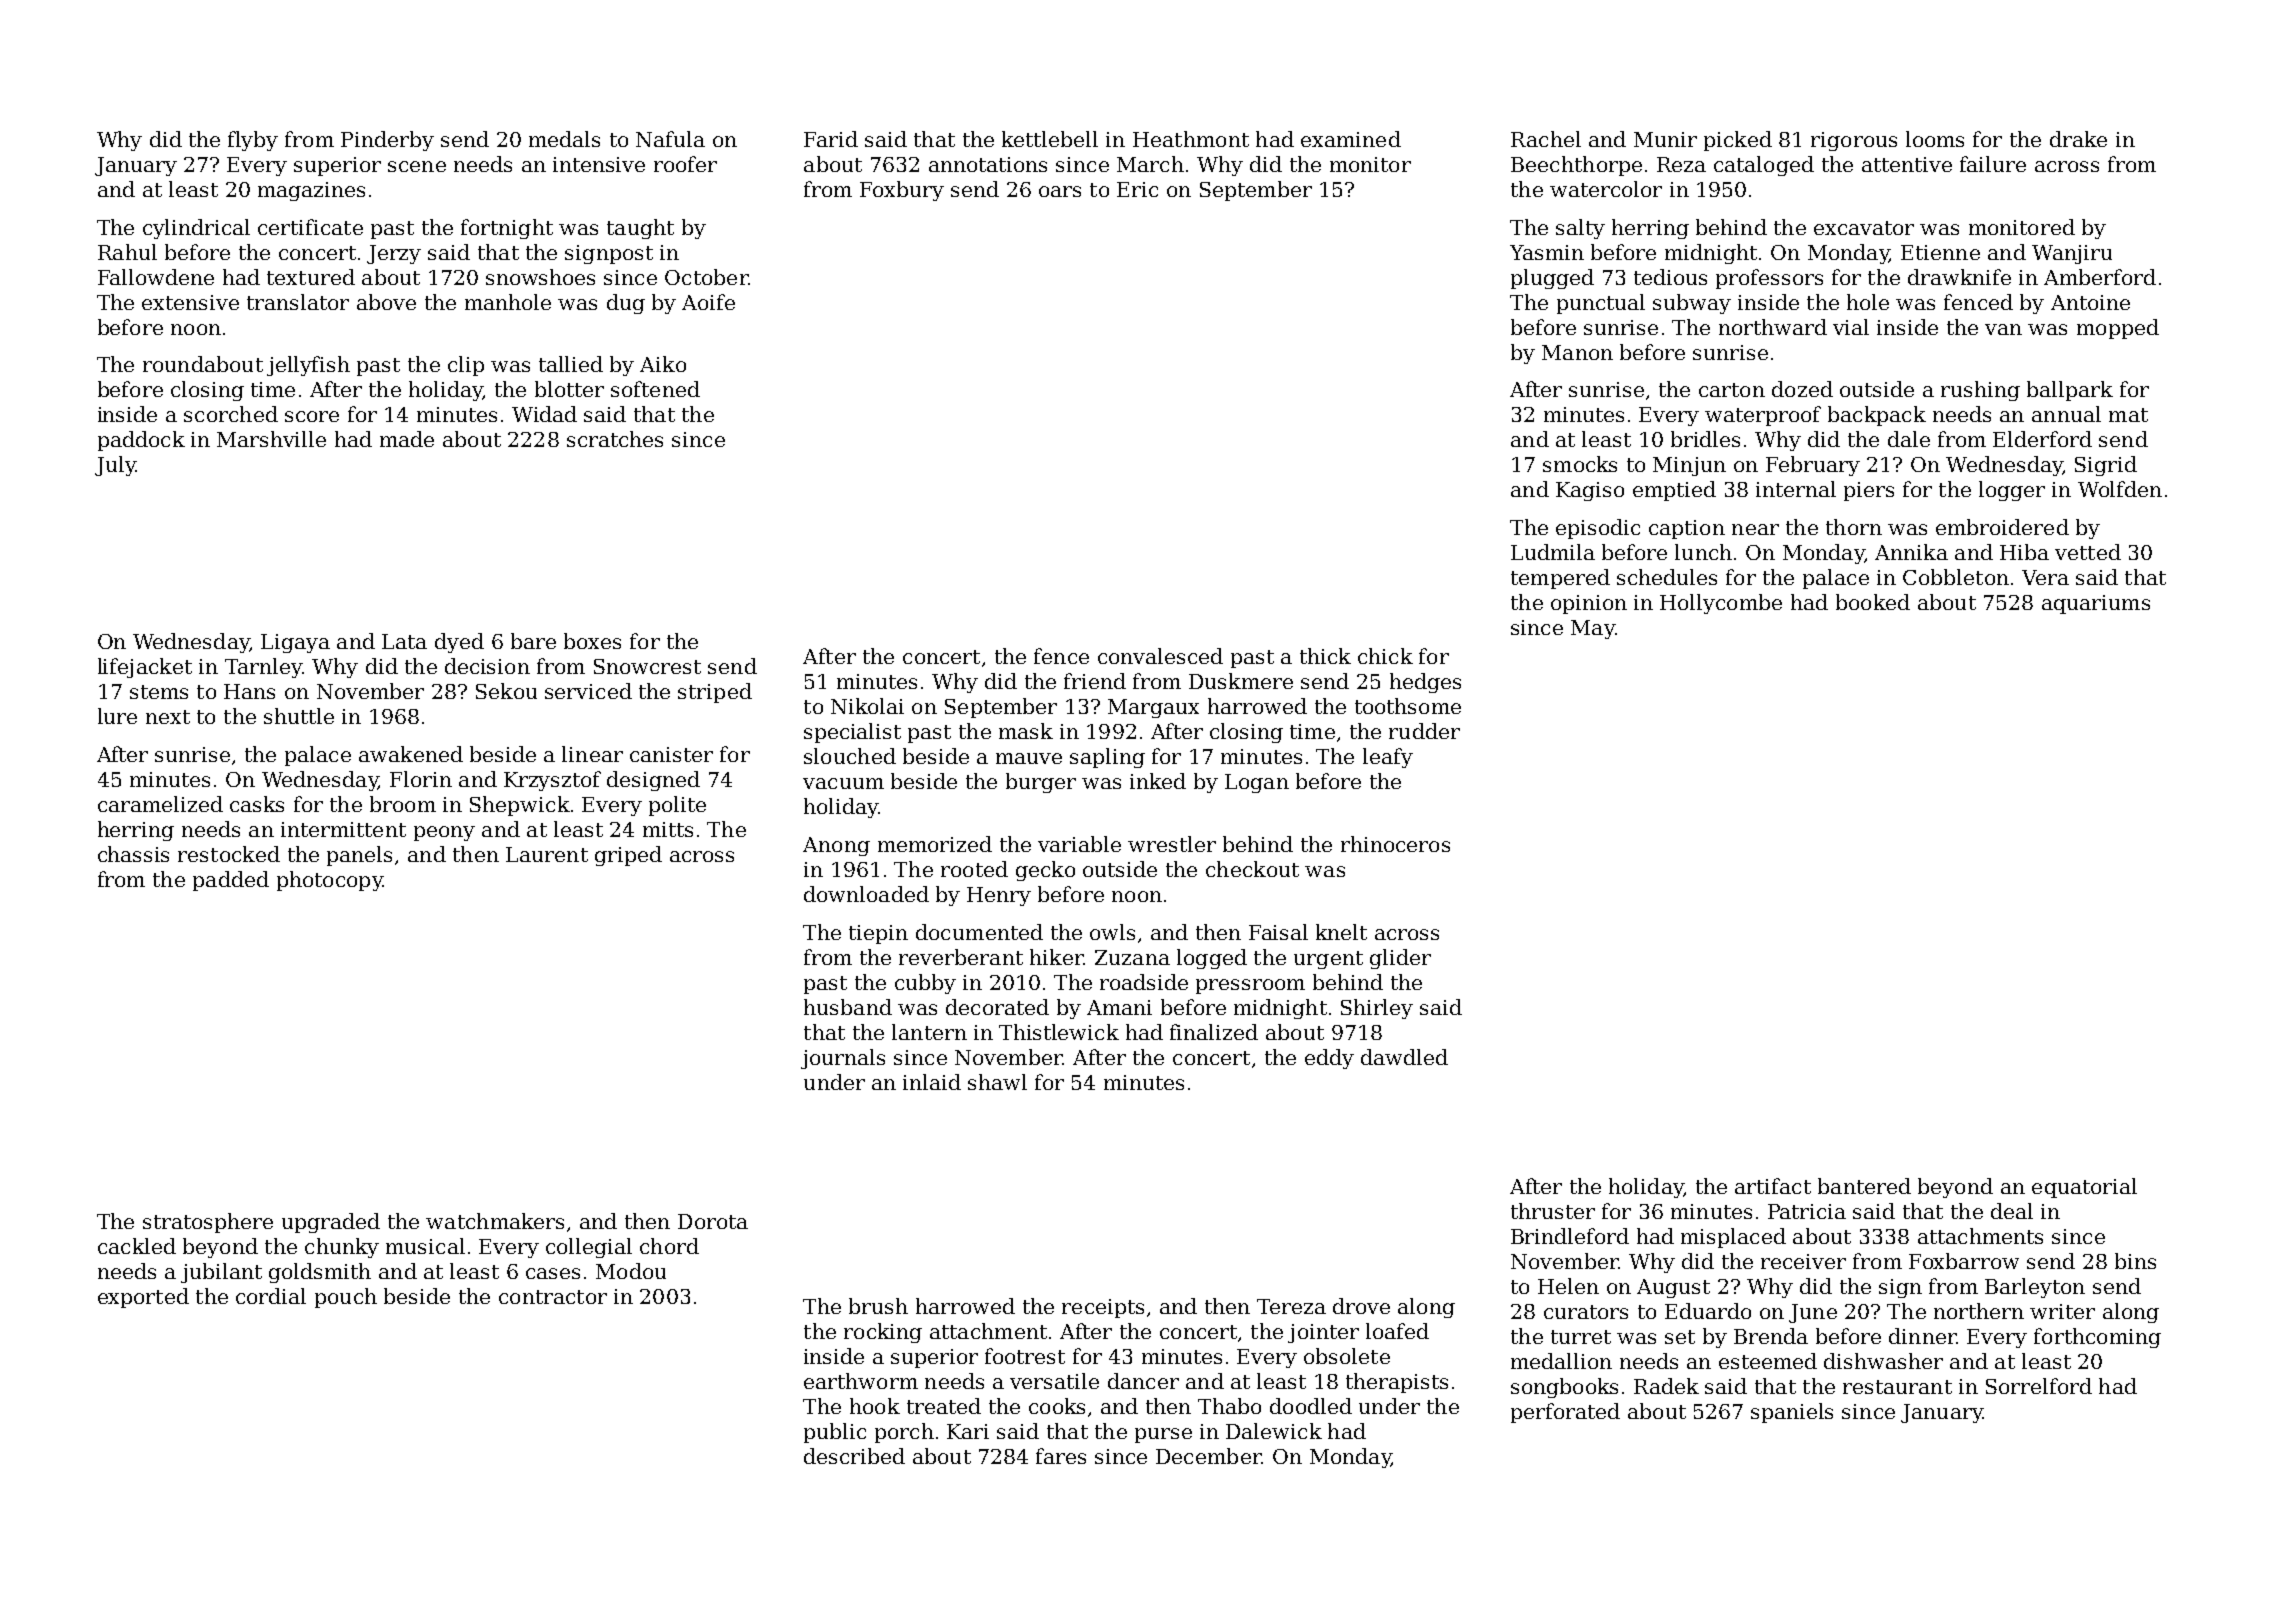  Describe the element at coordinates (133, 854) in the screenshot. I see `chassis` at that location.
